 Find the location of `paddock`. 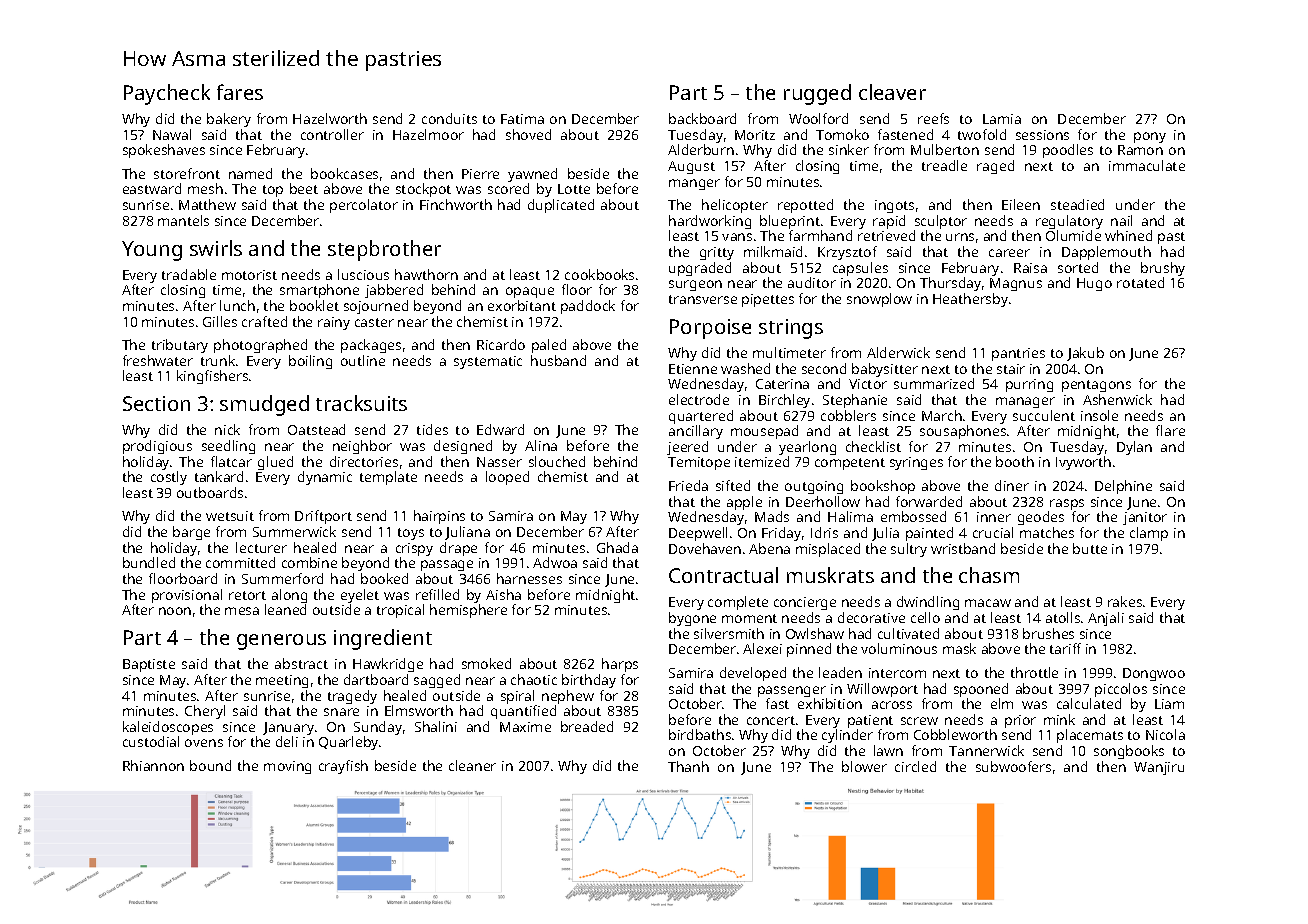

paddock is located at coordinates (588, 307).
